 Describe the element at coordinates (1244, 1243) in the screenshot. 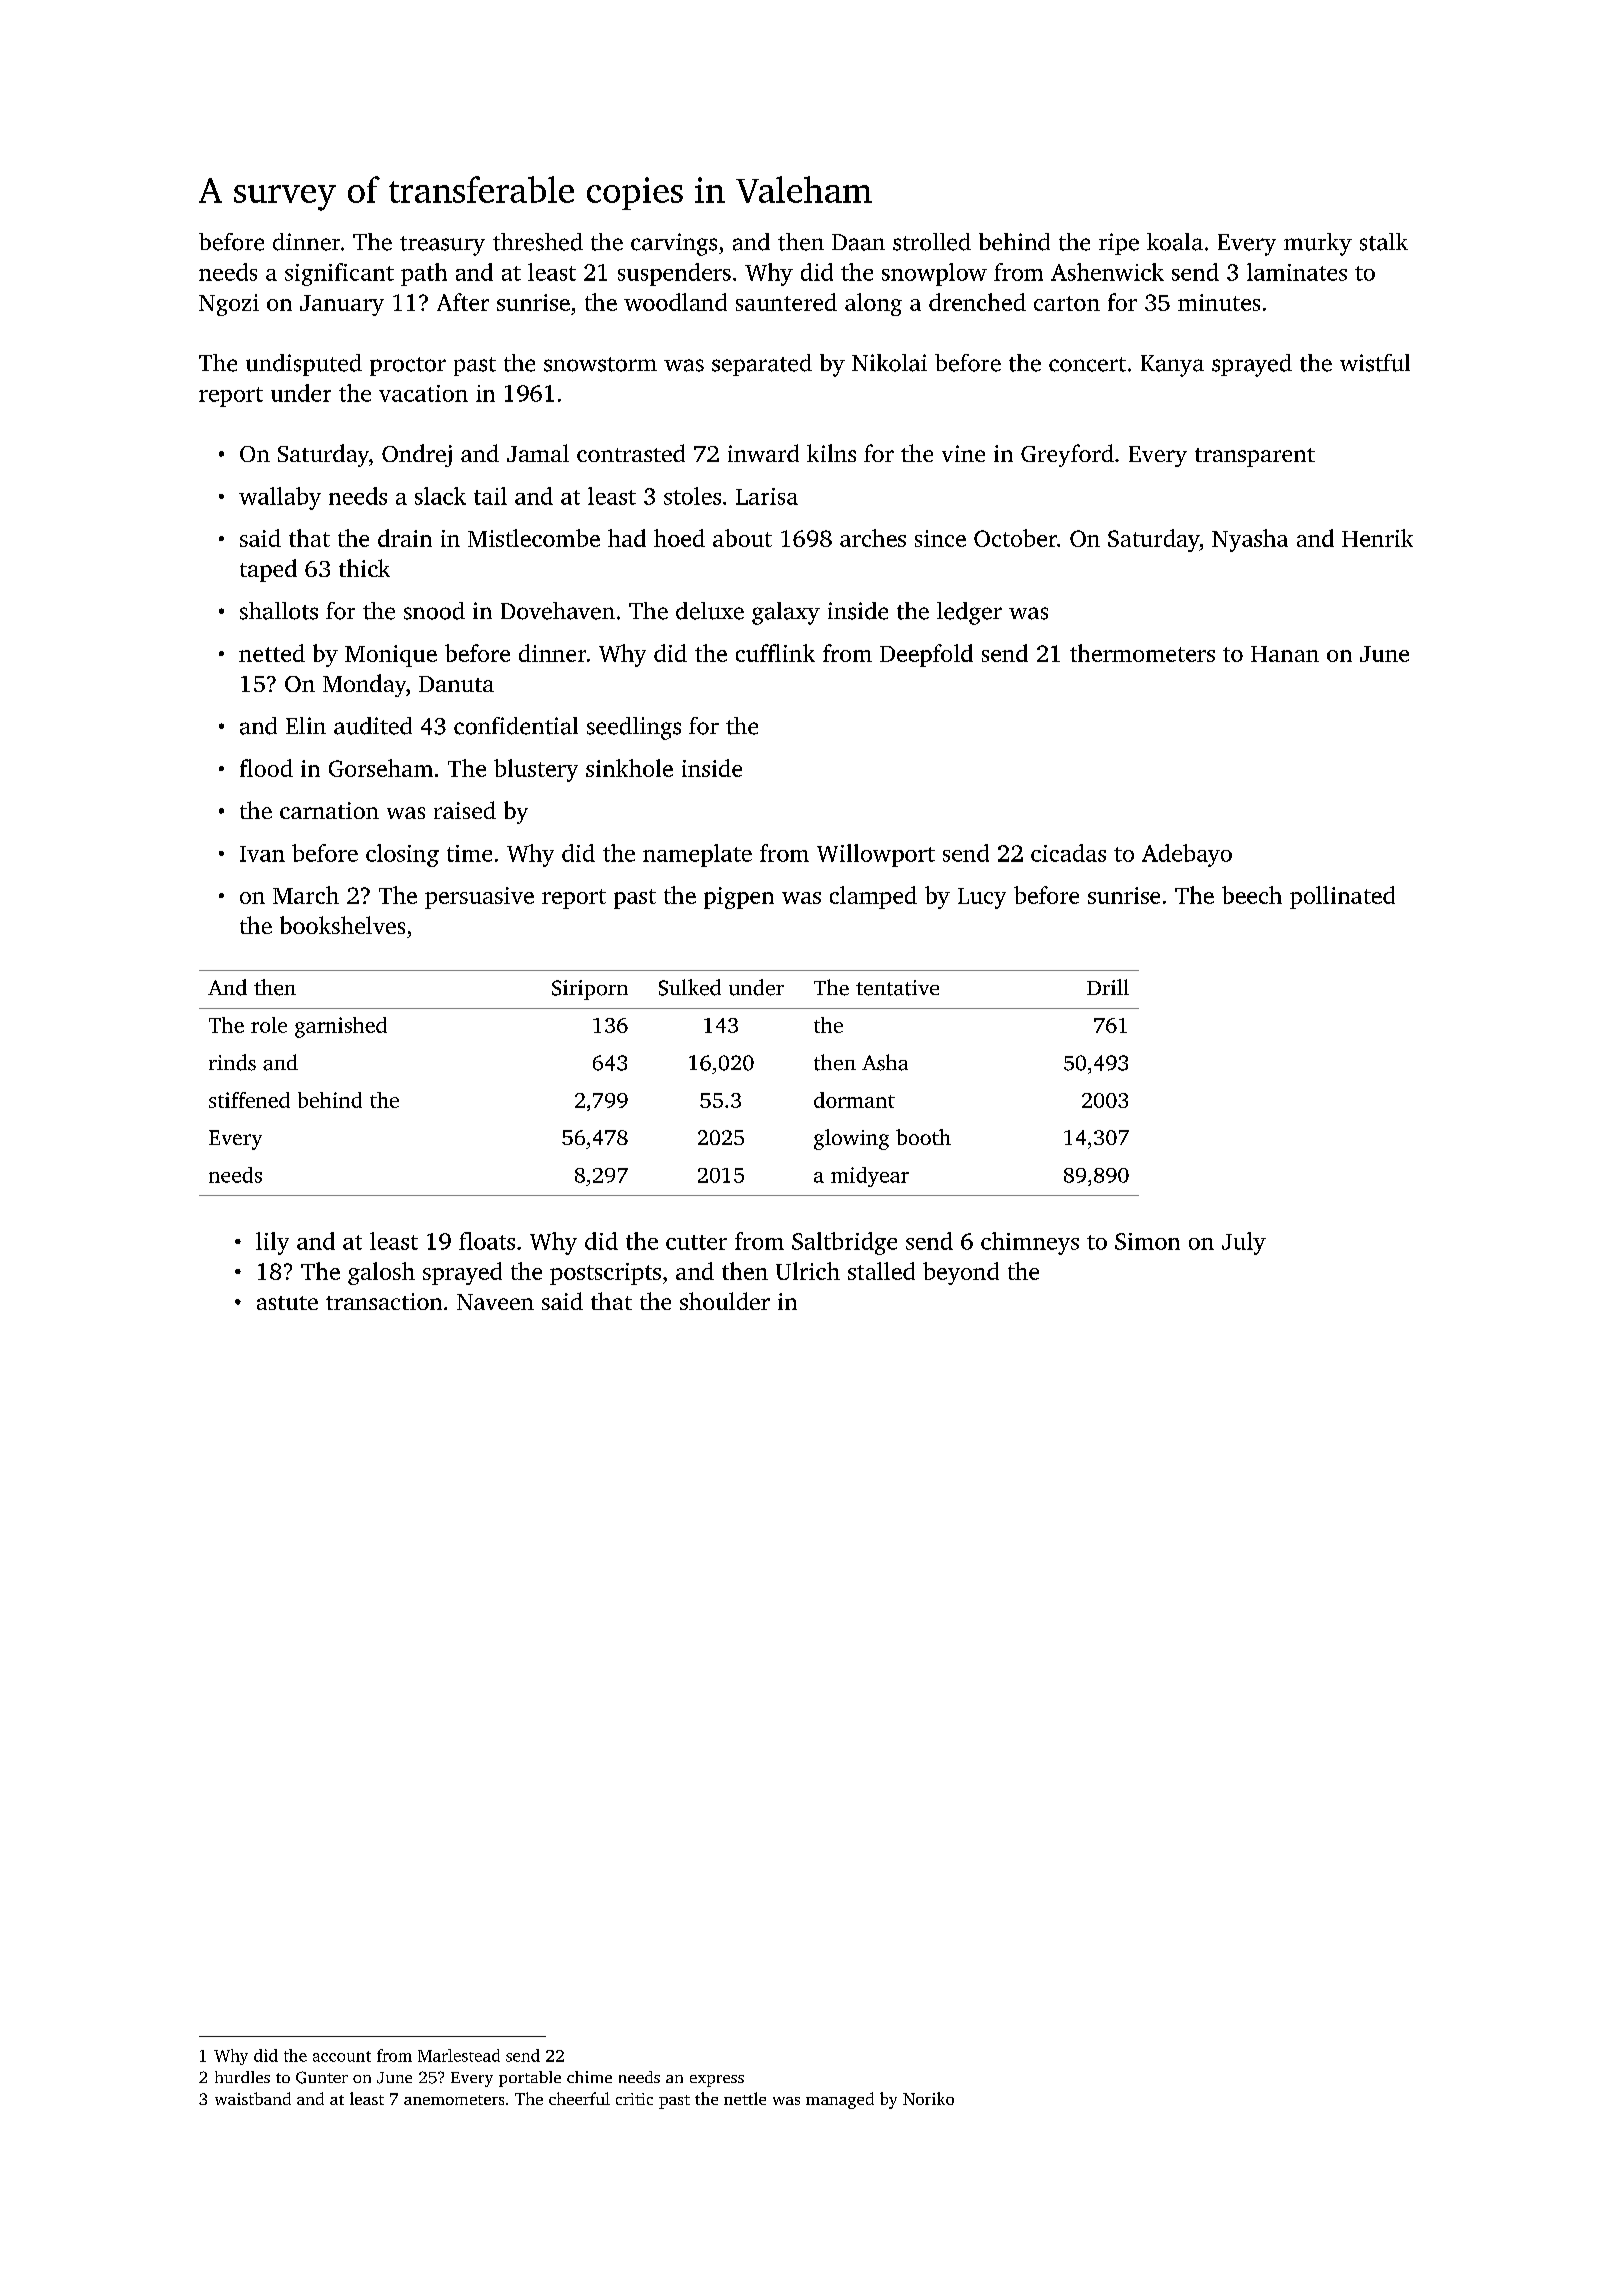

I see `July` at that location.
